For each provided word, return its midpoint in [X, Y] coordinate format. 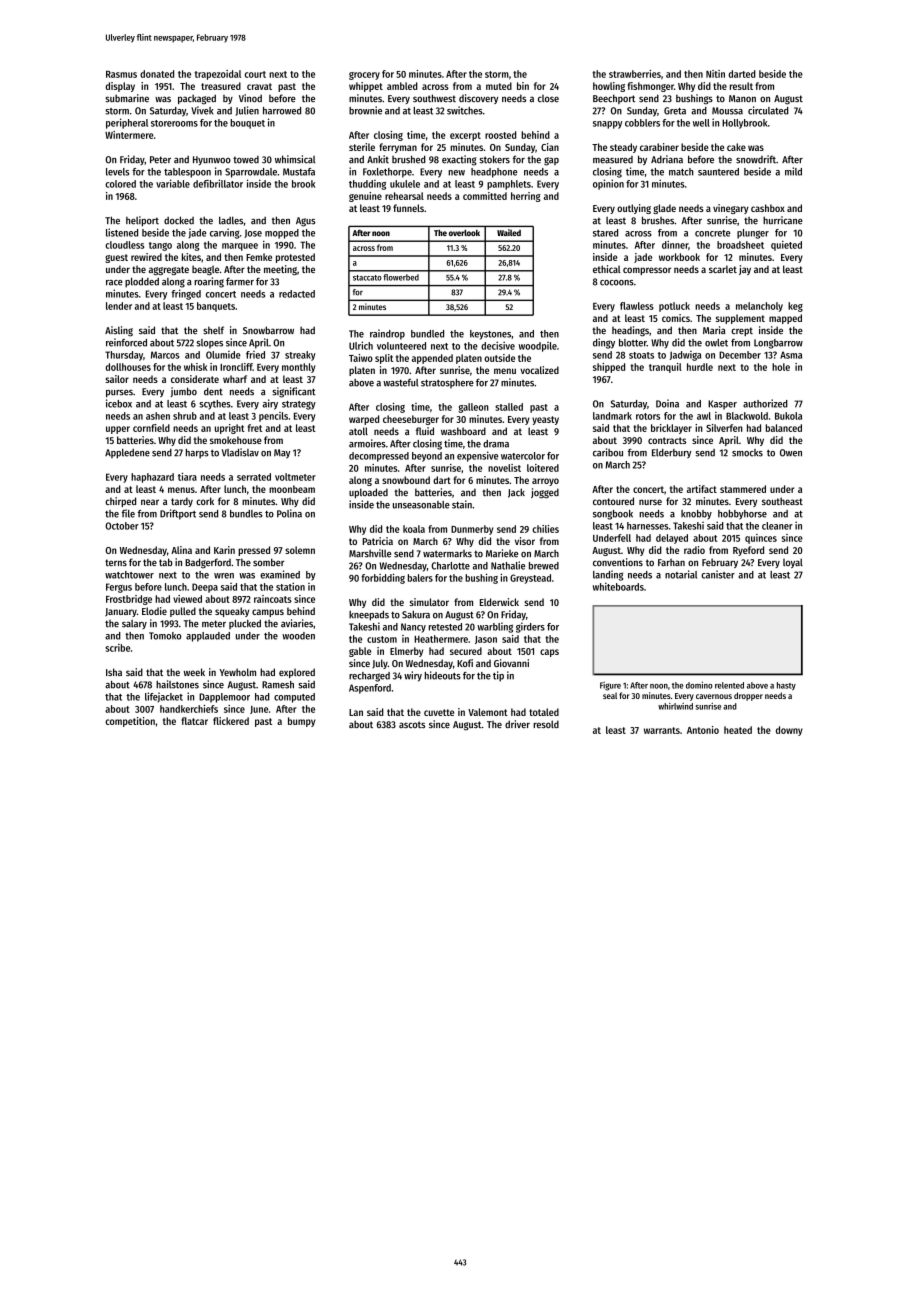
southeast [782, 501]
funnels [408, 208]
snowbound [406, 480]
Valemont [488, 712]
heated [738, 730]
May [282, 454]
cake [736, 147]
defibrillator [218, 183]
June [259, 710]
